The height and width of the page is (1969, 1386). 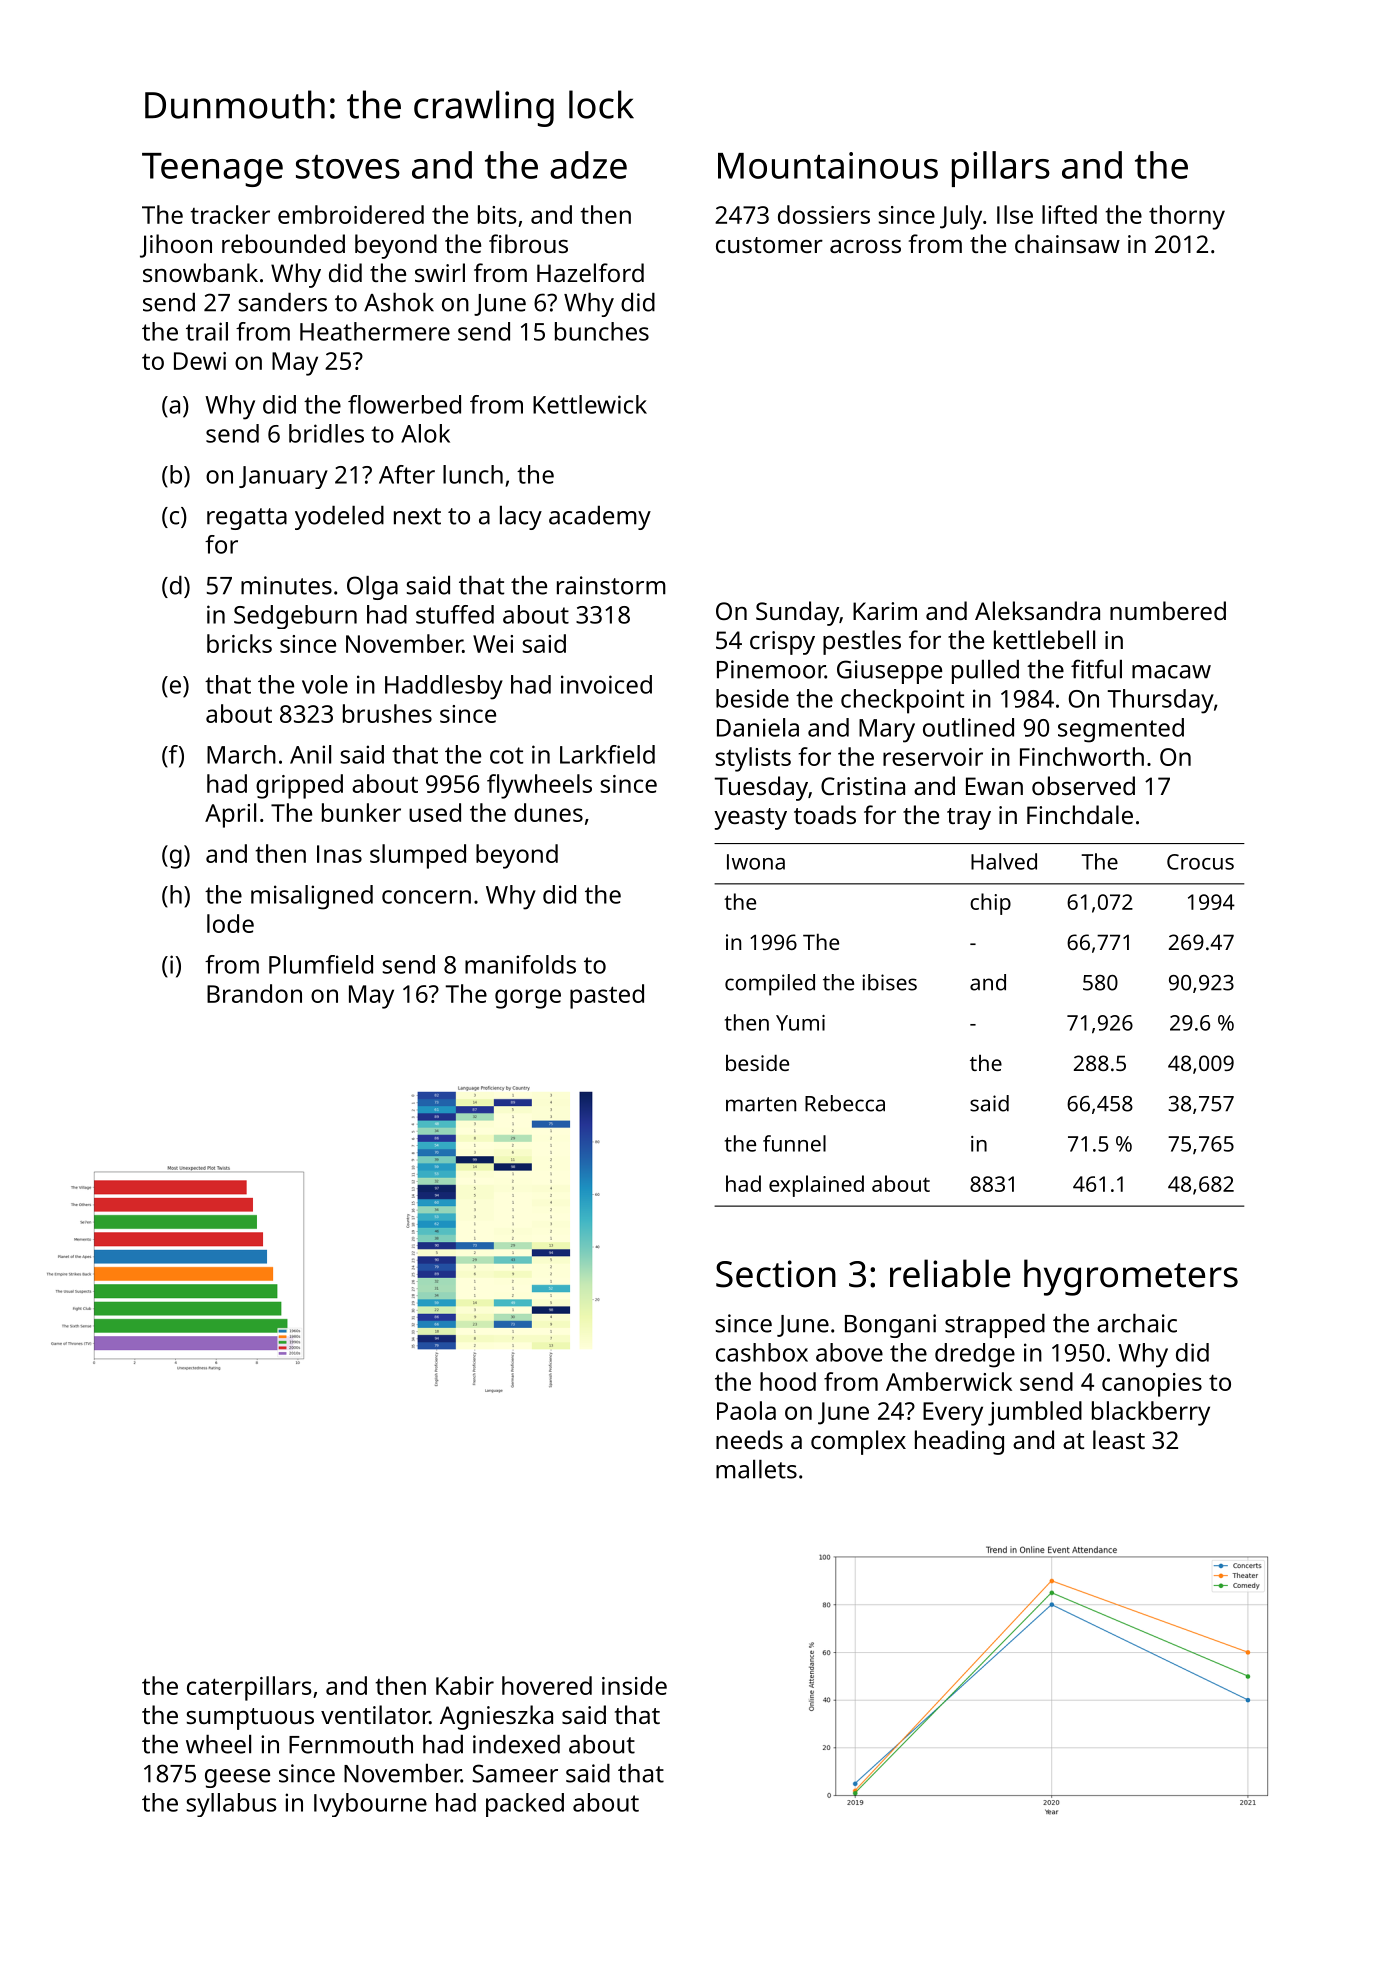 What do you see at coordinates (547, 1685) in the page?
I see `hovered` at bounding box center [547, 1685].
